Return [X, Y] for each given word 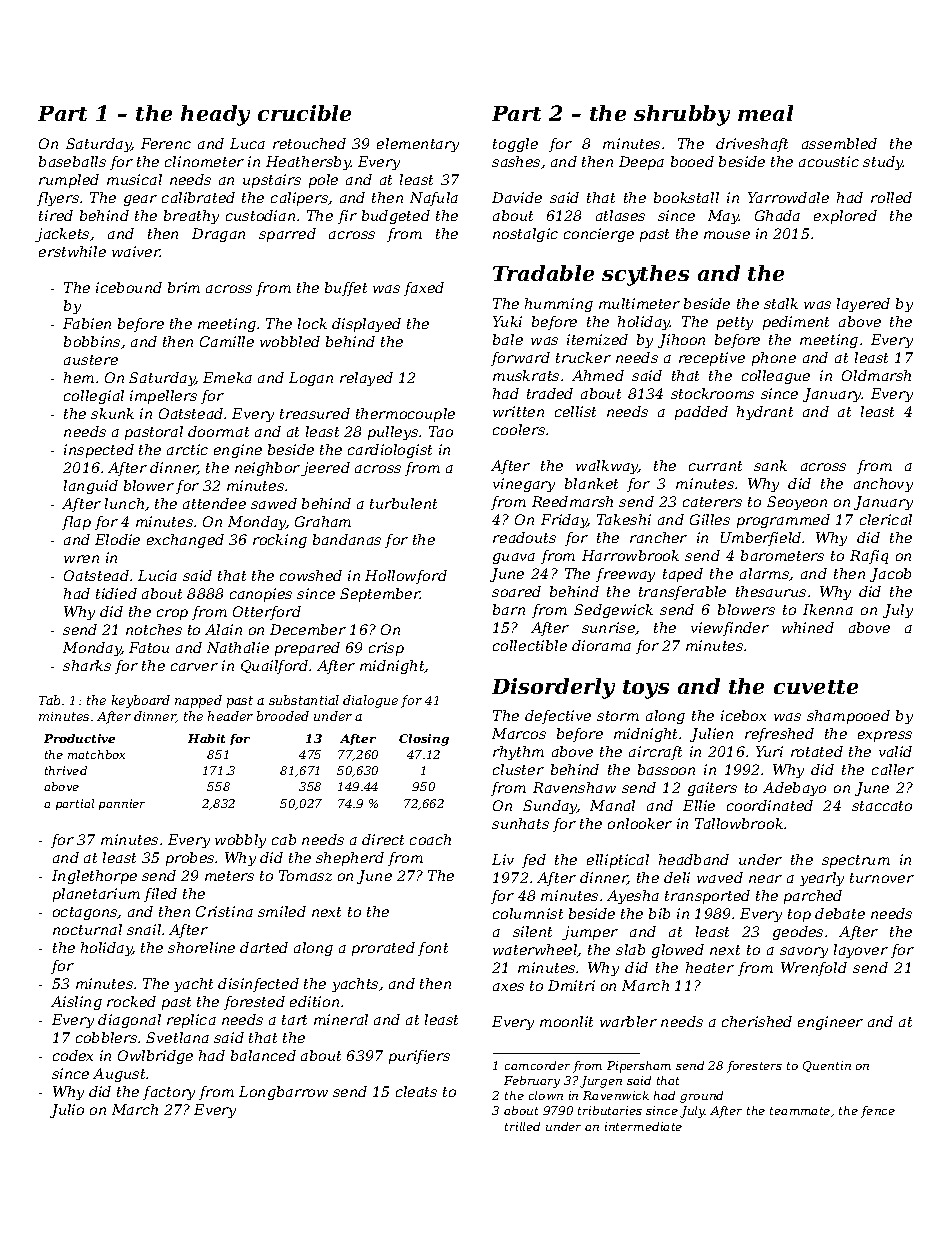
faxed [424, 289]
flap [76, 523]
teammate [800, 1111]
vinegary [524, 485]
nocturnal [87, 929]
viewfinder [730, 629]
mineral [341, 1019]
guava [514, 558]
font [433, 949]
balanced [263, 1055]
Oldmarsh [876, 375]
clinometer [204, 161]
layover [861, 951]
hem [79, 377]
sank [770, 465]
